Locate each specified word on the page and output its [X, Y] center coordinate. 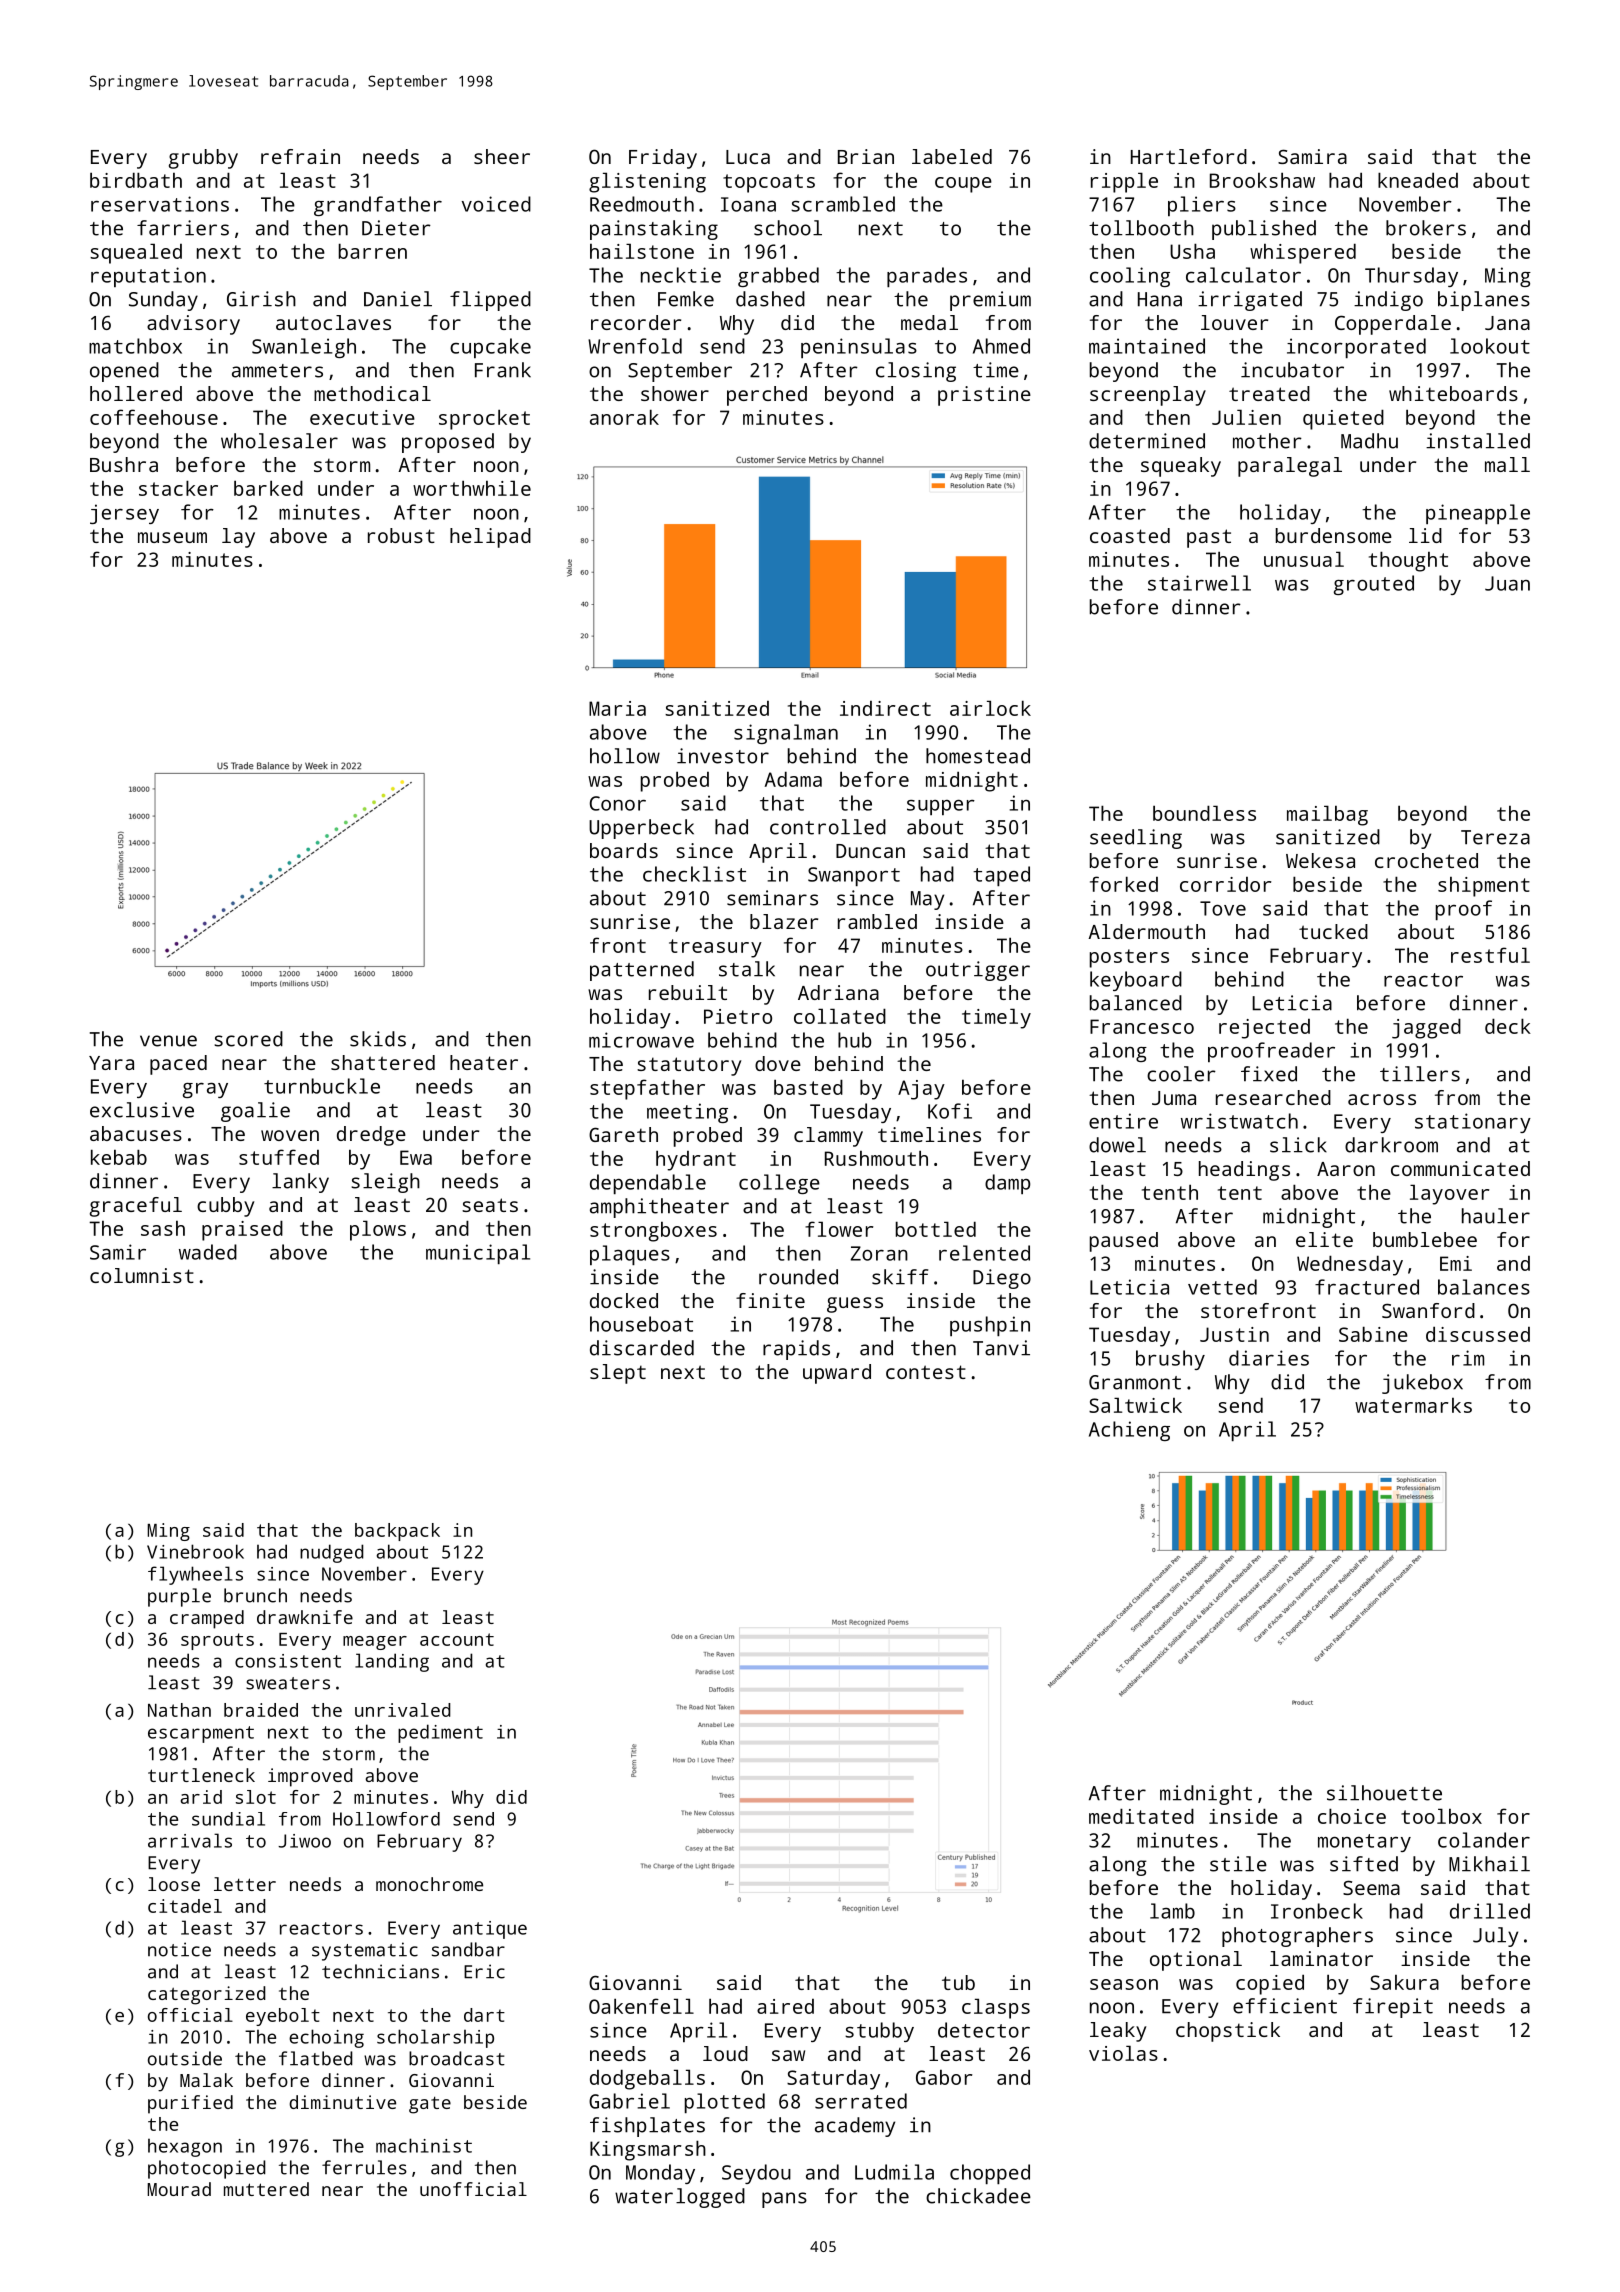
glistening [647, 182]
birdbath [136, 180]
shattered [383, 1062]
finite [770, 1300]
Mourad [179, 2189]
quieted [1343, 419]
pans [784, 2200]
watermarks [1413, 1405]
